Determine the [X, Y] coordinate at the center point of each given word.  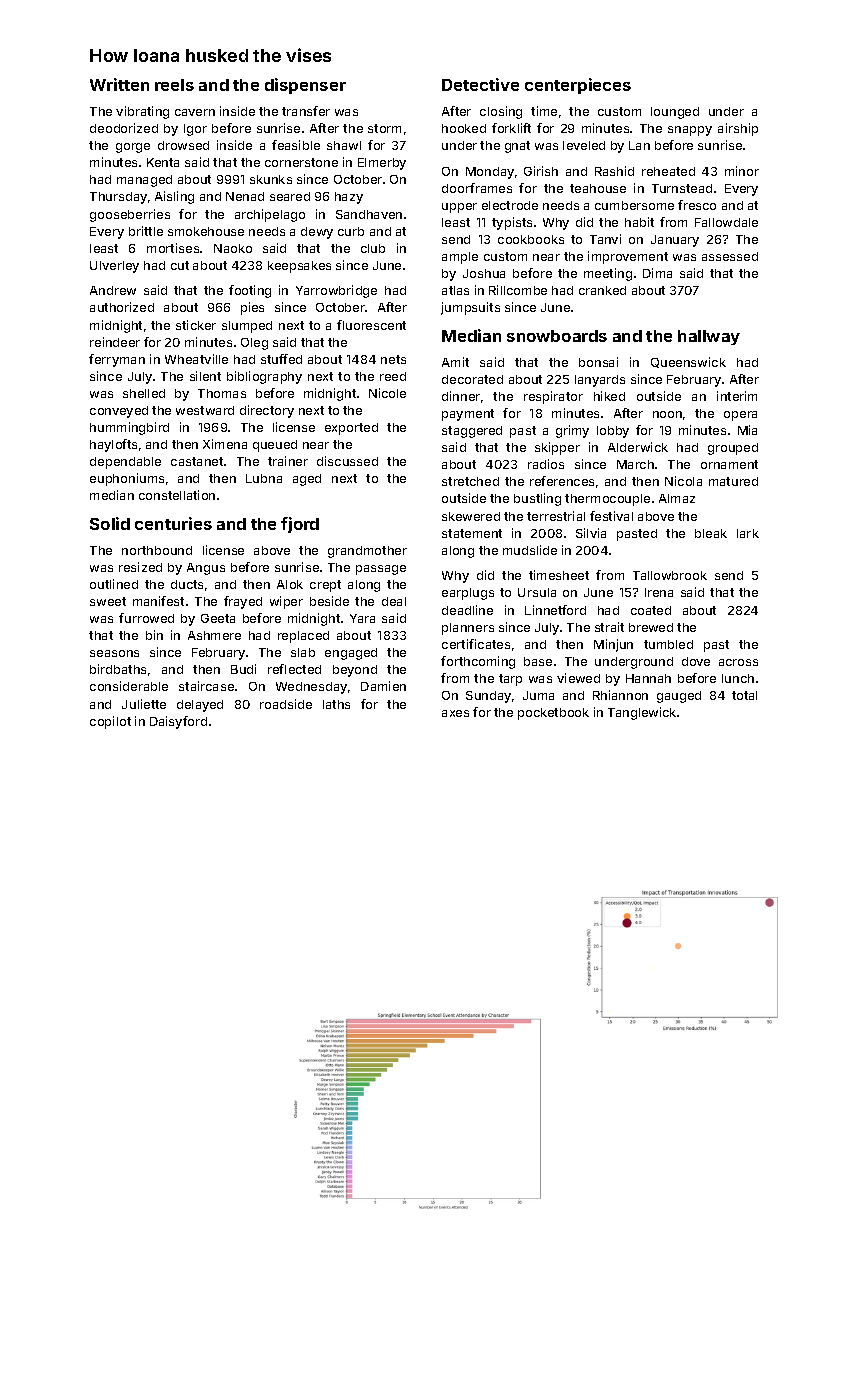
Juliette [144, 704]
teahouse [598, 188]
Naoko [233, 248]
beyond [355, 671]
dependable [125, 463]
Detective [480, 84]
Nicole [387, 393]
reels [174, 85]
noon [667, 414]
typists [512, 223]
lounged [675, 113]
